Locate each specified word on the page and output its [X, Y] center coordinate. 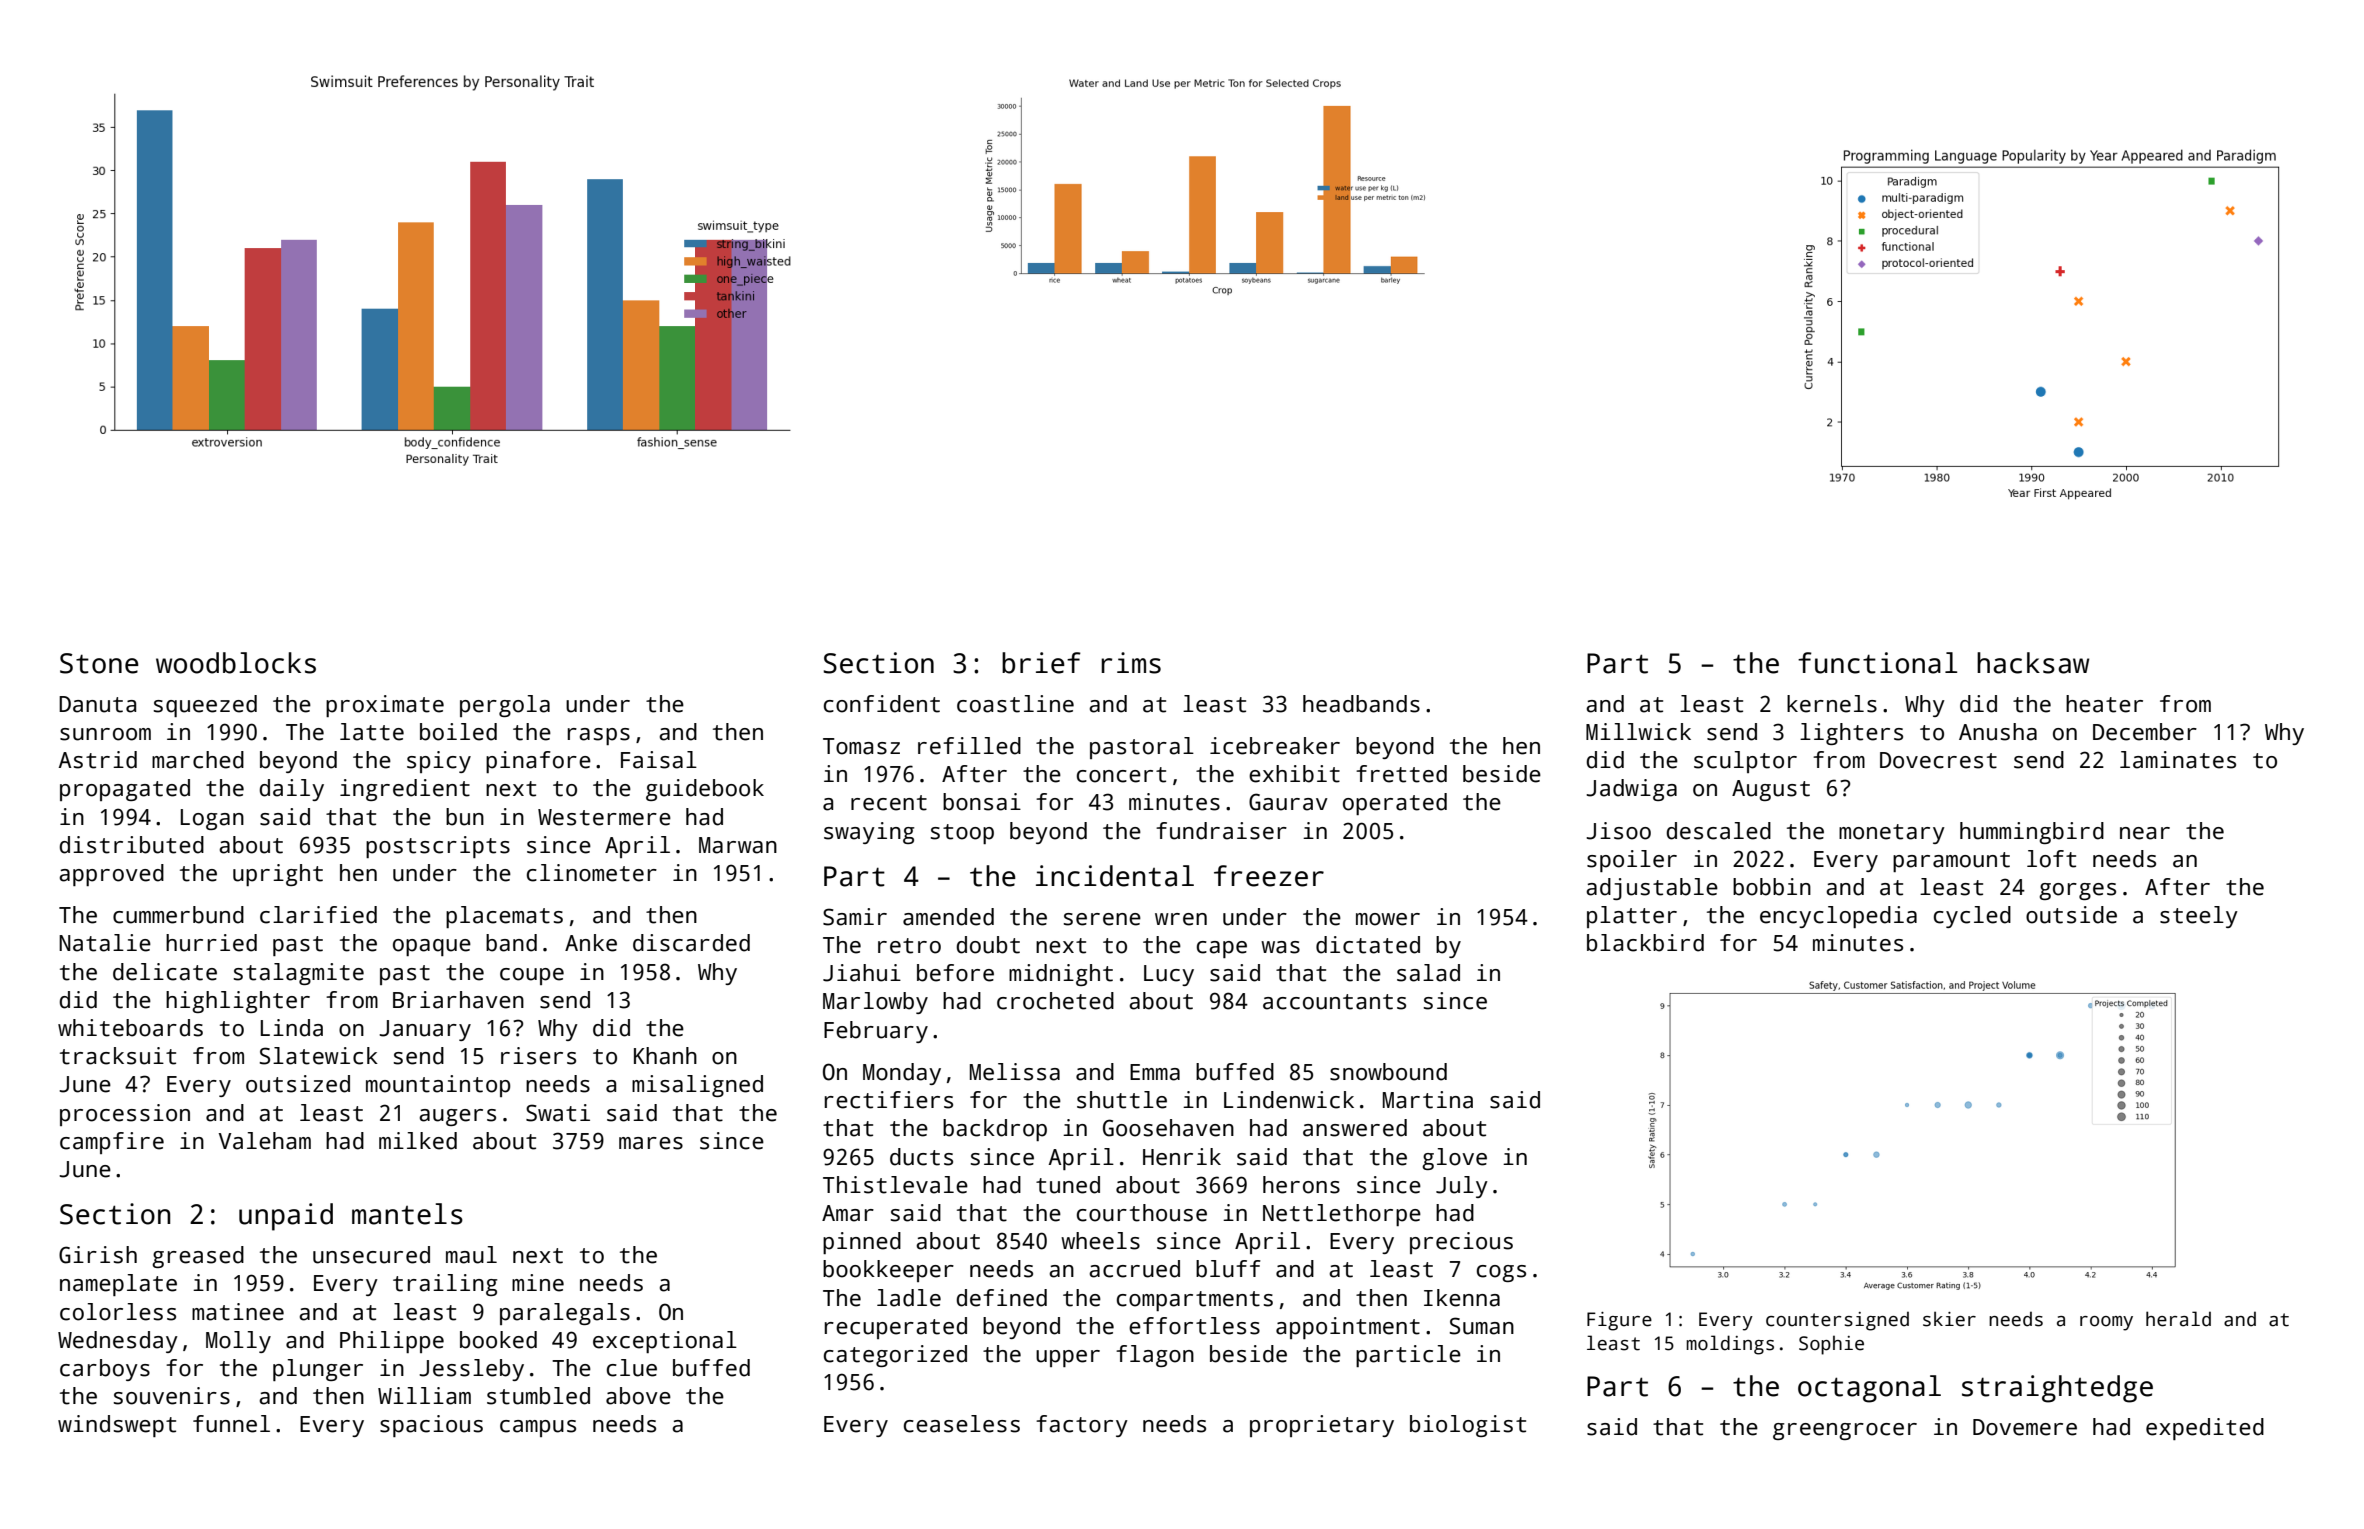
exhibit [1294, 774]
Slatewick [319, 1056]
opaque [432, 947]
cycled [1972, 917]
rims [1131, 663]
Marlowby [875, 1003]
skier [1949, 1319]
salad [1428, 973]
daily [291, 790]
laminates [2178, 760]
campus [538, 1428]
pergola [505, 706]
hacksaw [2033, 663]
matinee [238, 1312]
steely [2199, 917]
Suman [1482, 1326]
